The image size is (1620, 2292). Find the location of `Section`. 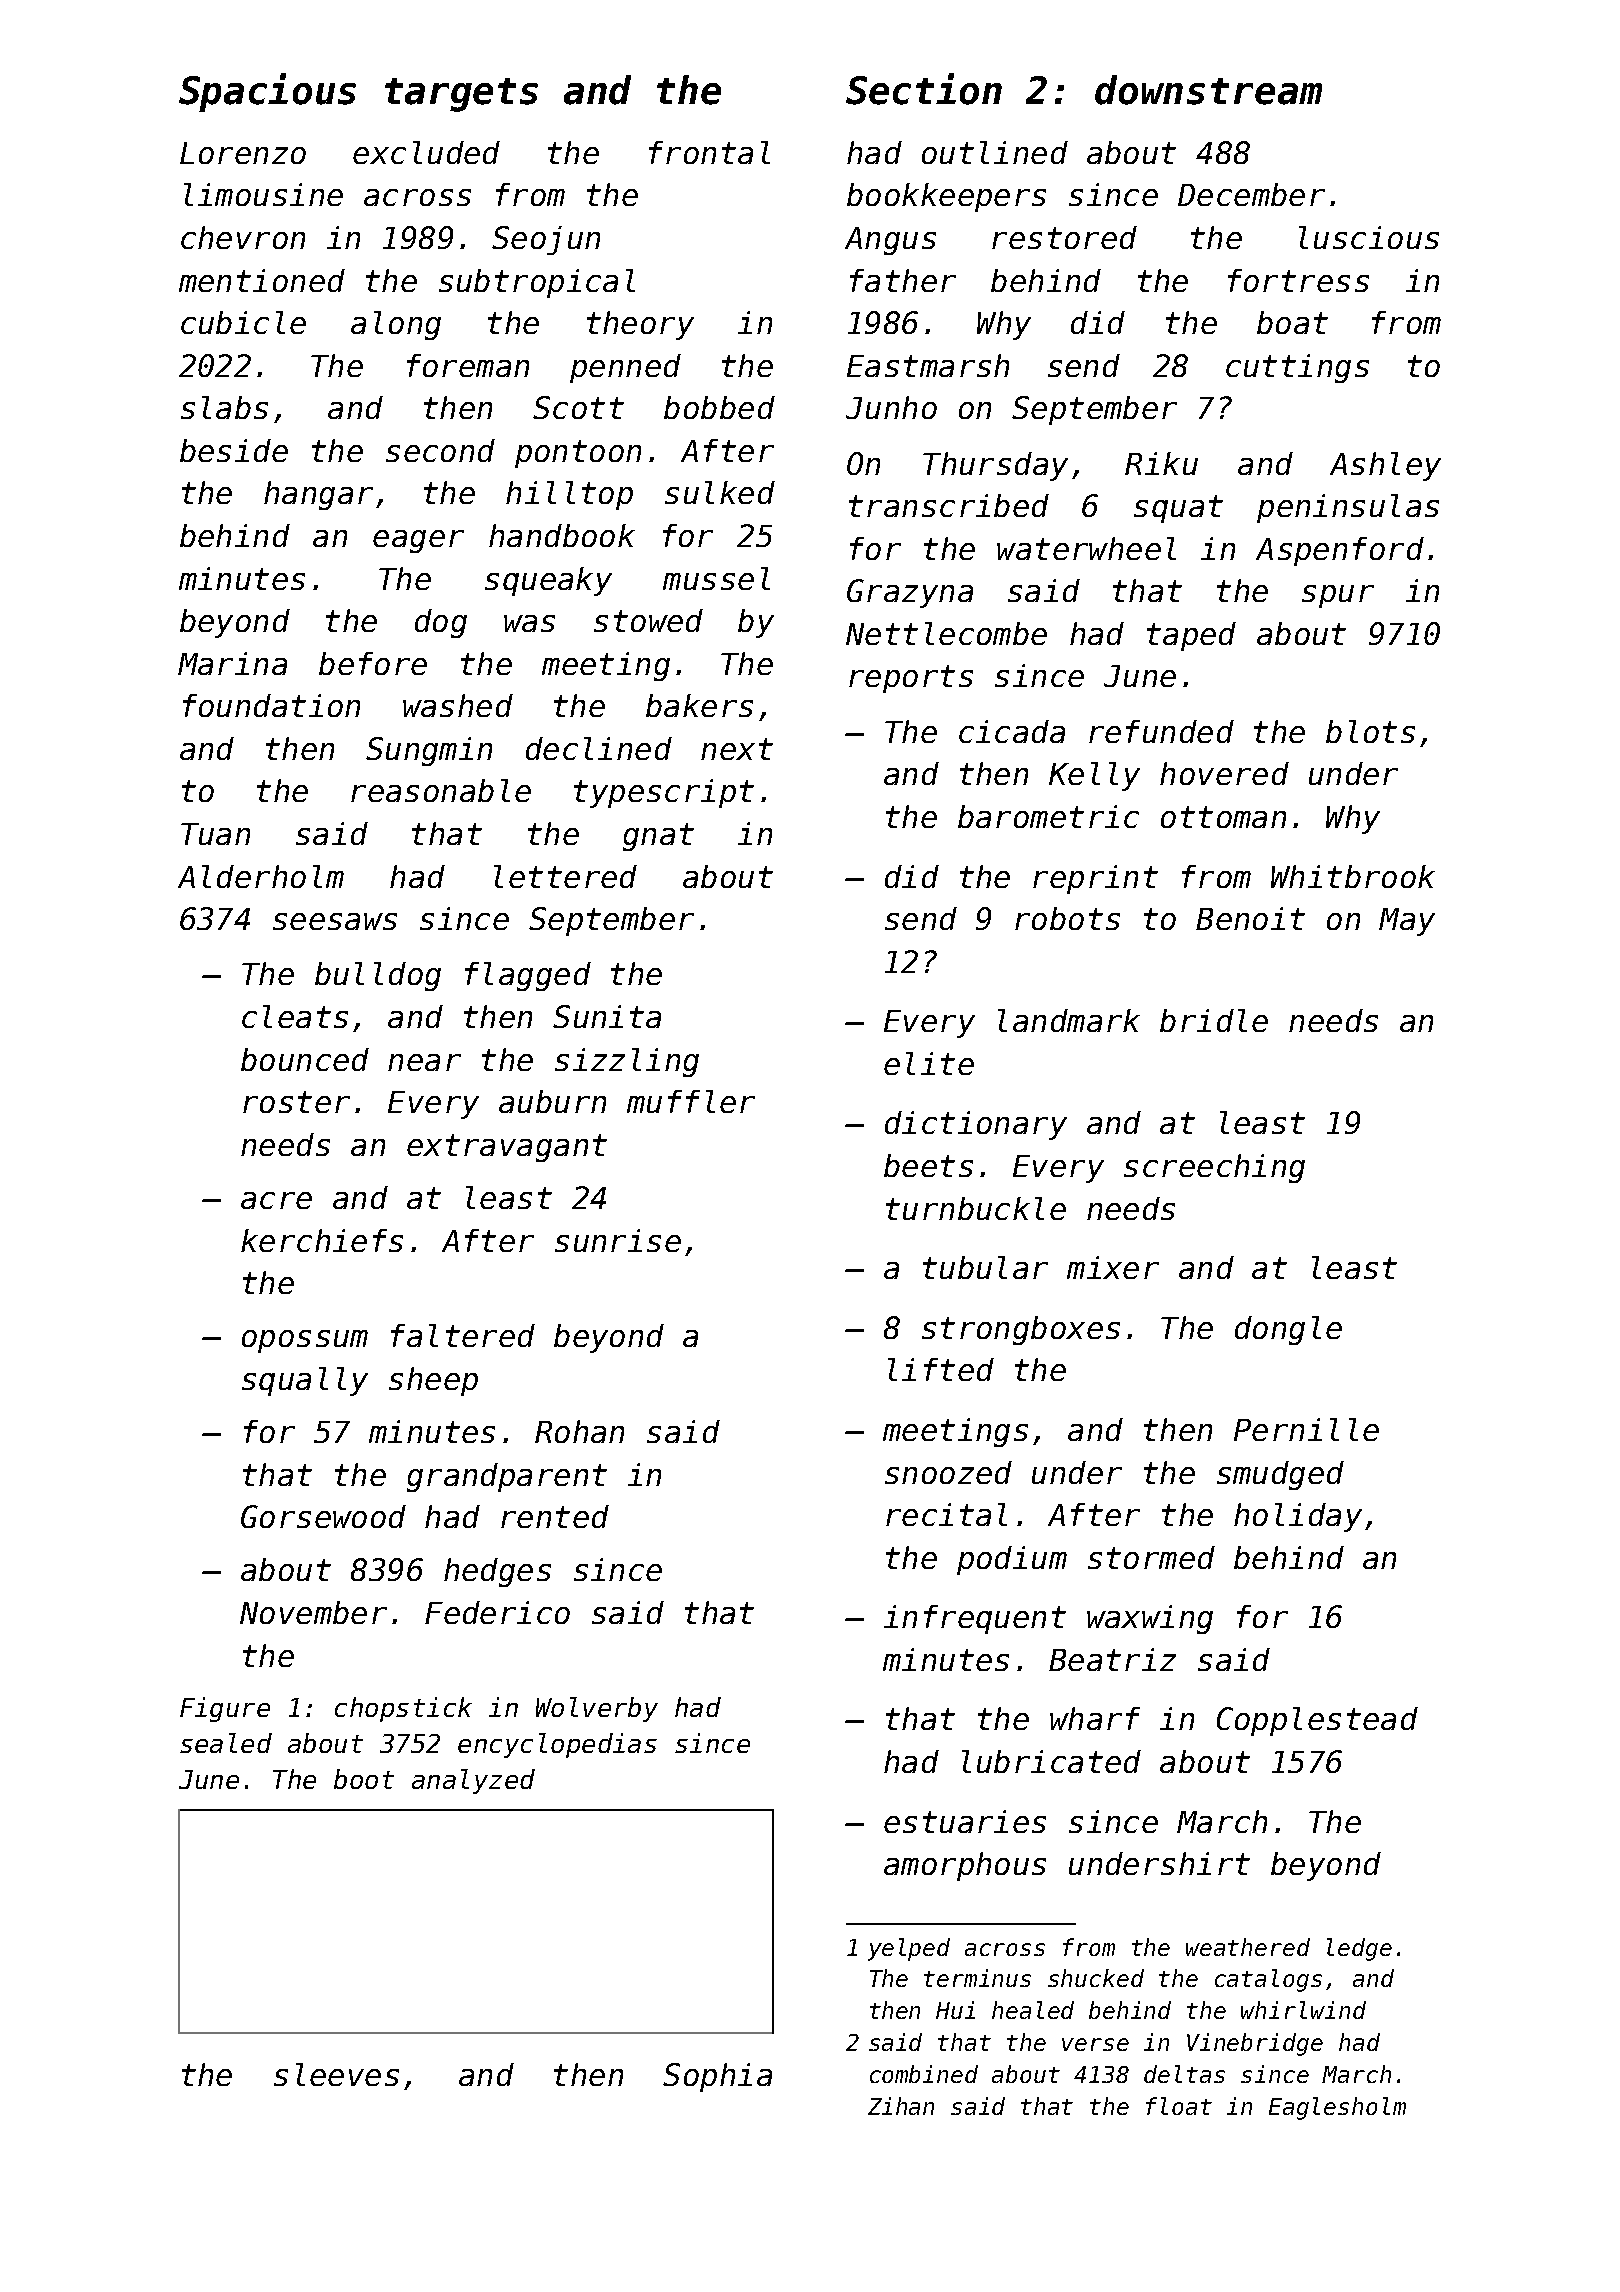

Section is located at coordinates (924, 89).
